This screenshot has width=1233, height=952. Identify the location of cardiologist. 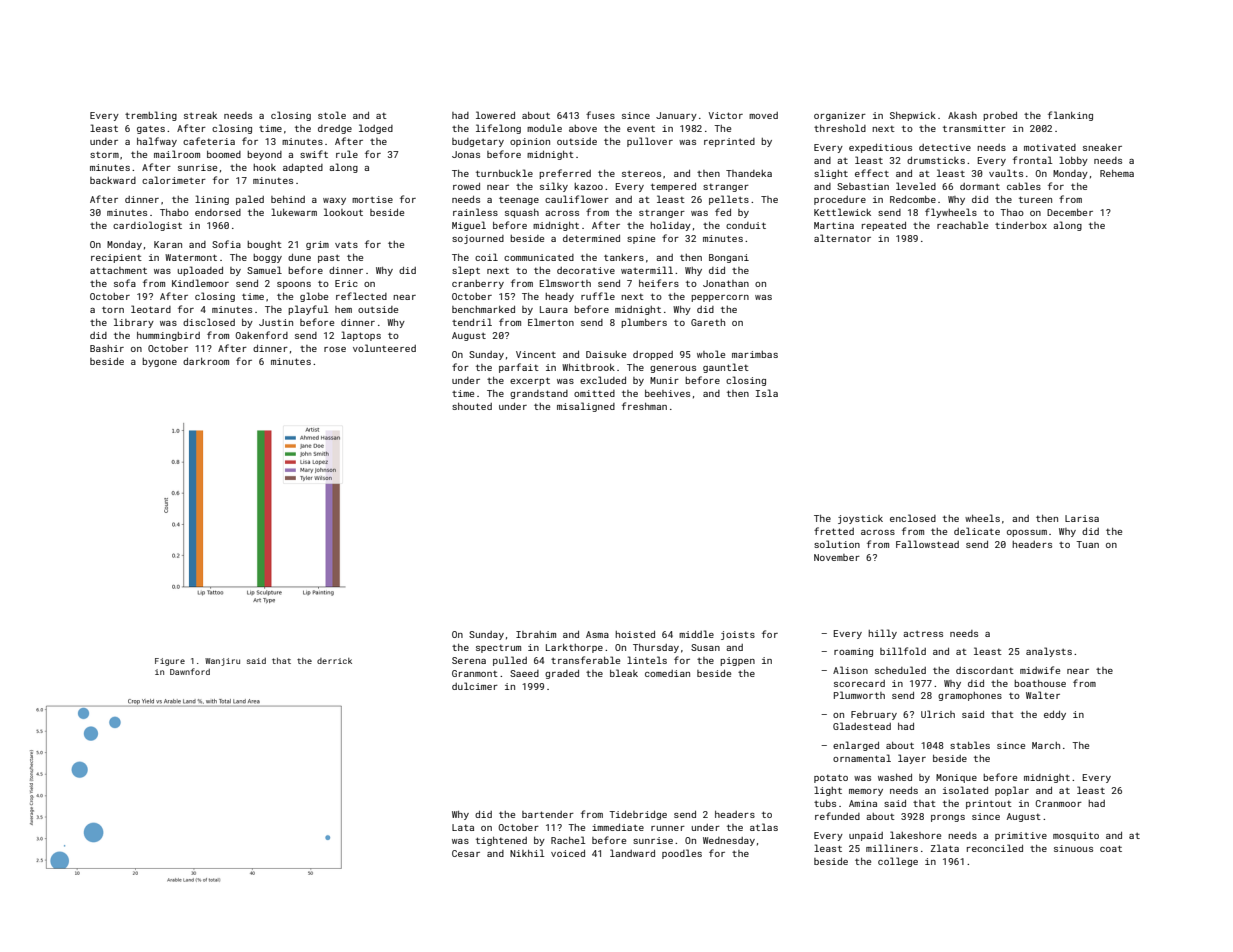
(147, 226).
